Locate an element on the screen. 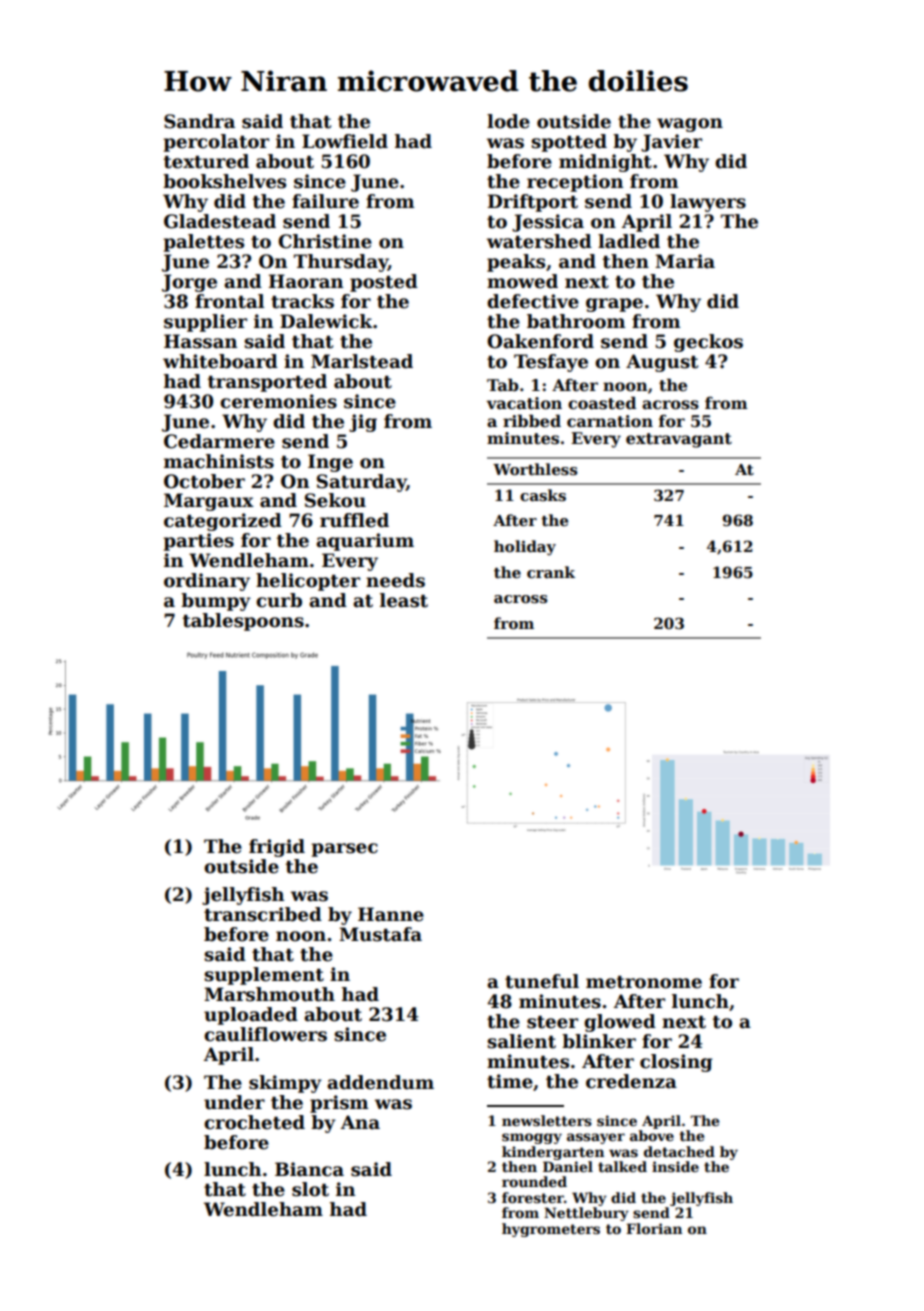 The width and height of the screenshot is (924, 1311). slot is located at coordinates (310, 1189).
